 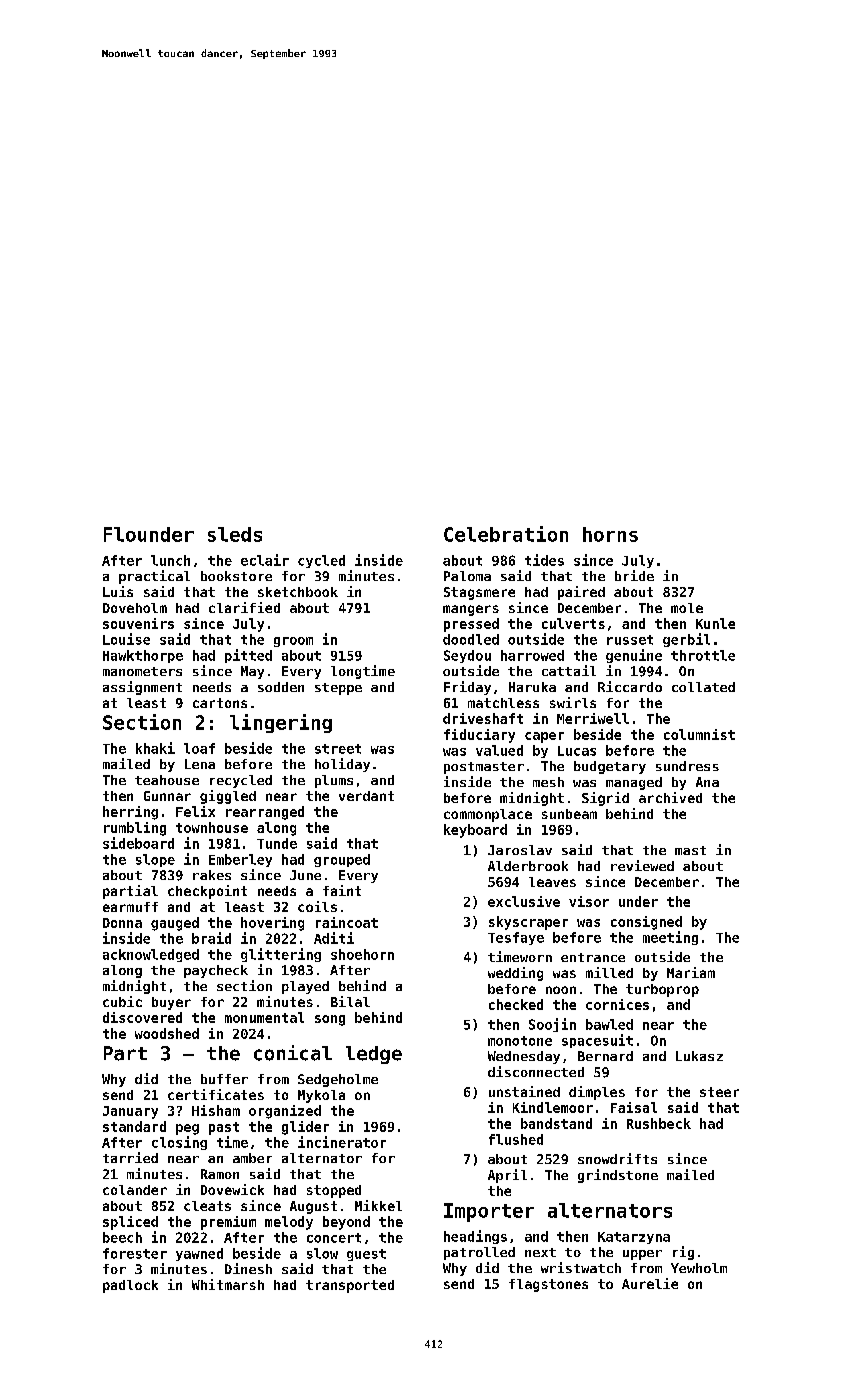 I want to click on grindstone, so click(x=618, y=1176).
